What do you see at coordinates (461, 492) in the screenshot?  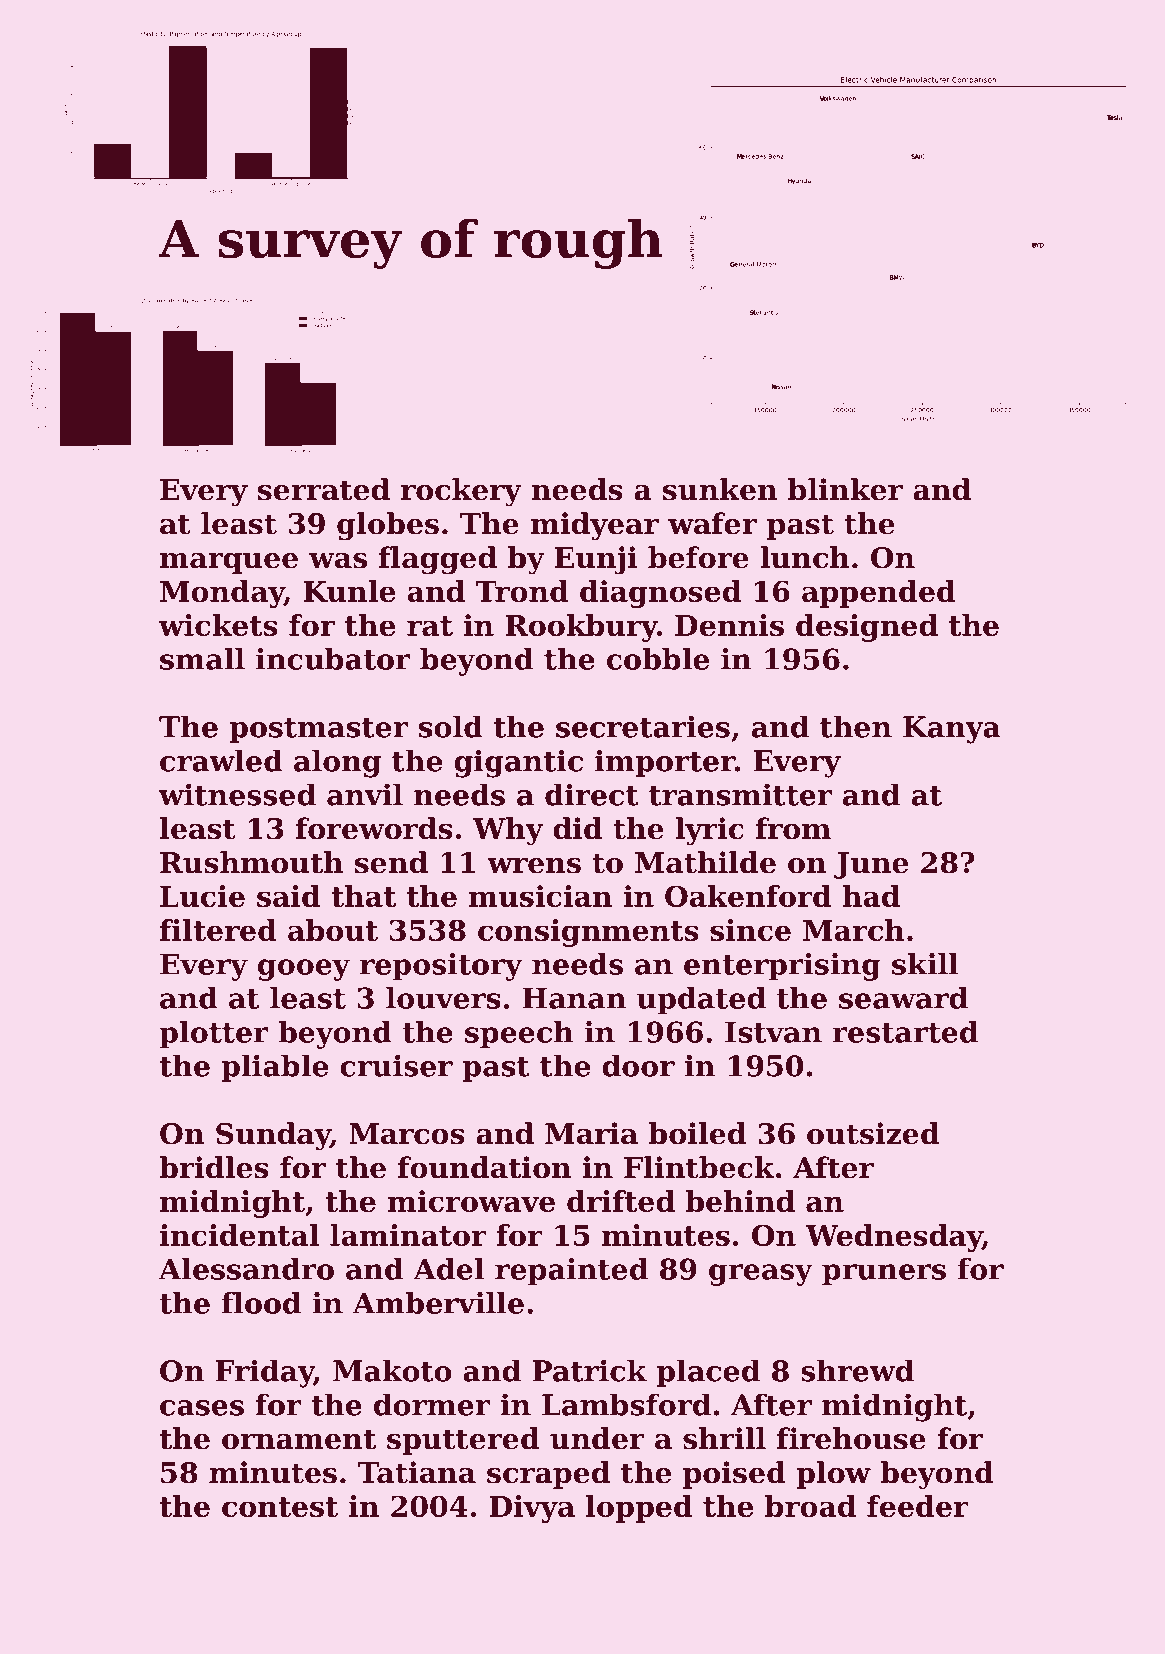 I see `rockery` at bounding box center [461, 492].
